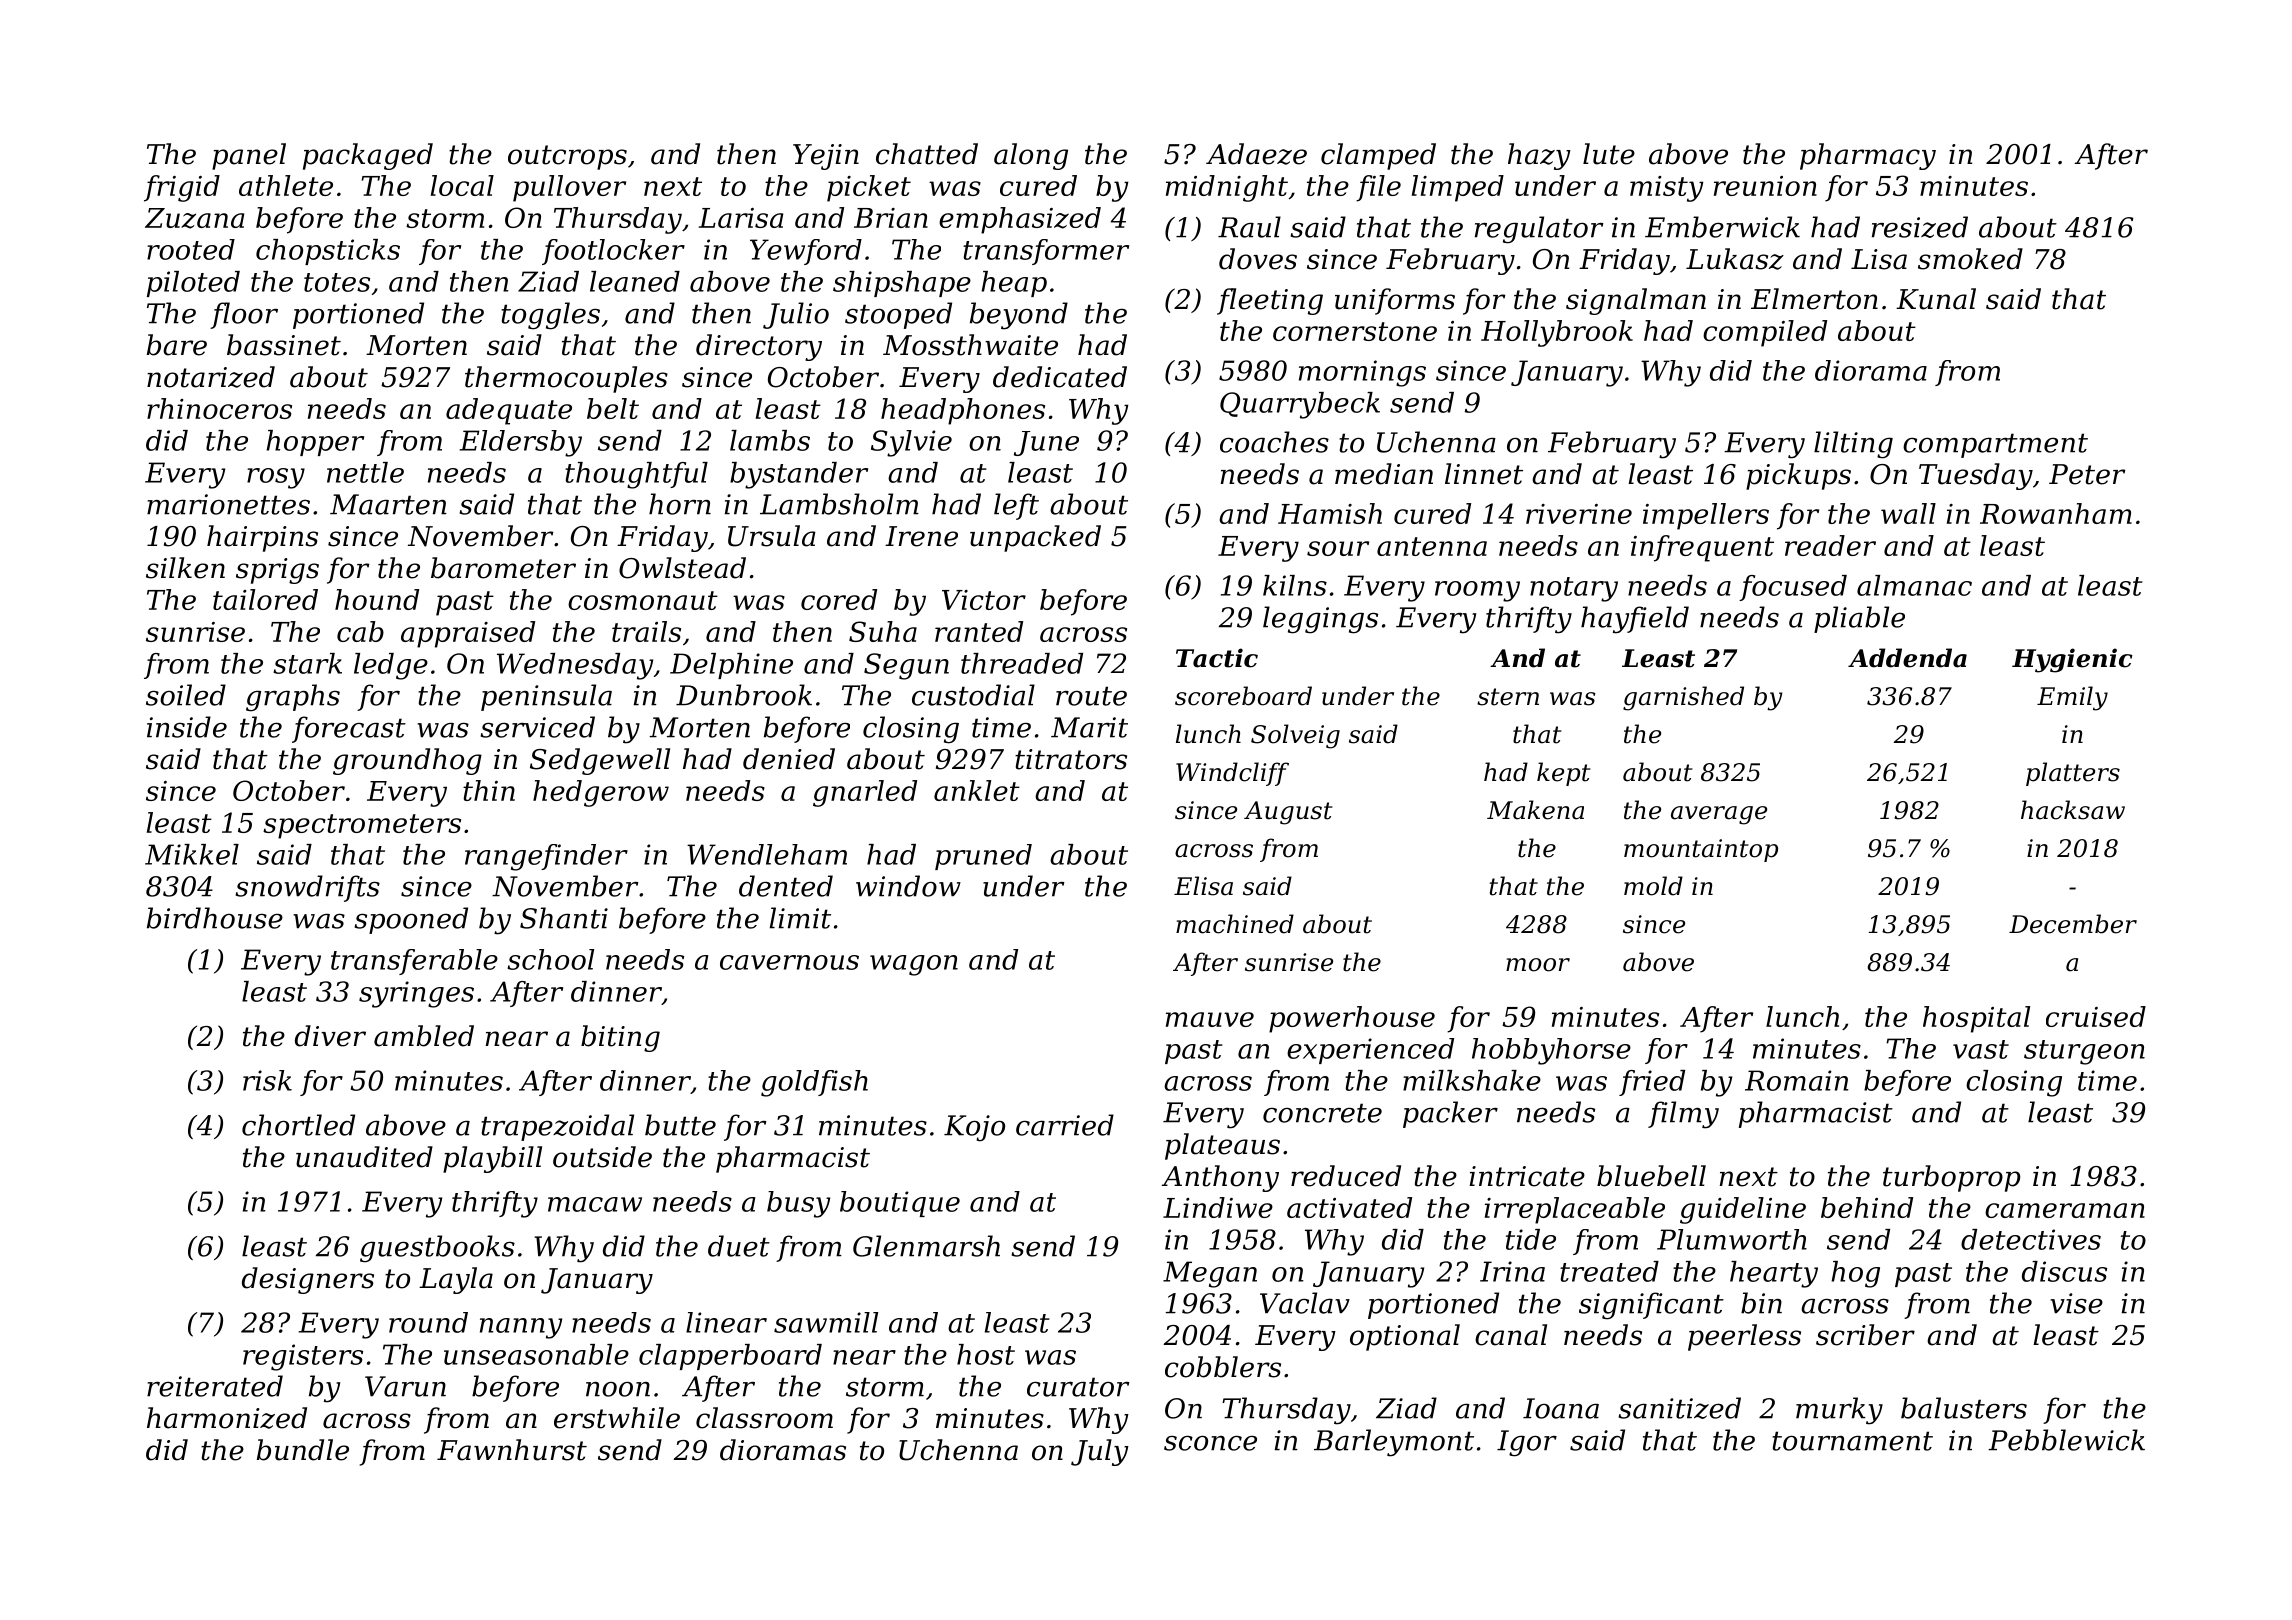 Image resolution: width=2292 pixels, height=1620 pixels. I want to click on thin, so click(489, 790).
